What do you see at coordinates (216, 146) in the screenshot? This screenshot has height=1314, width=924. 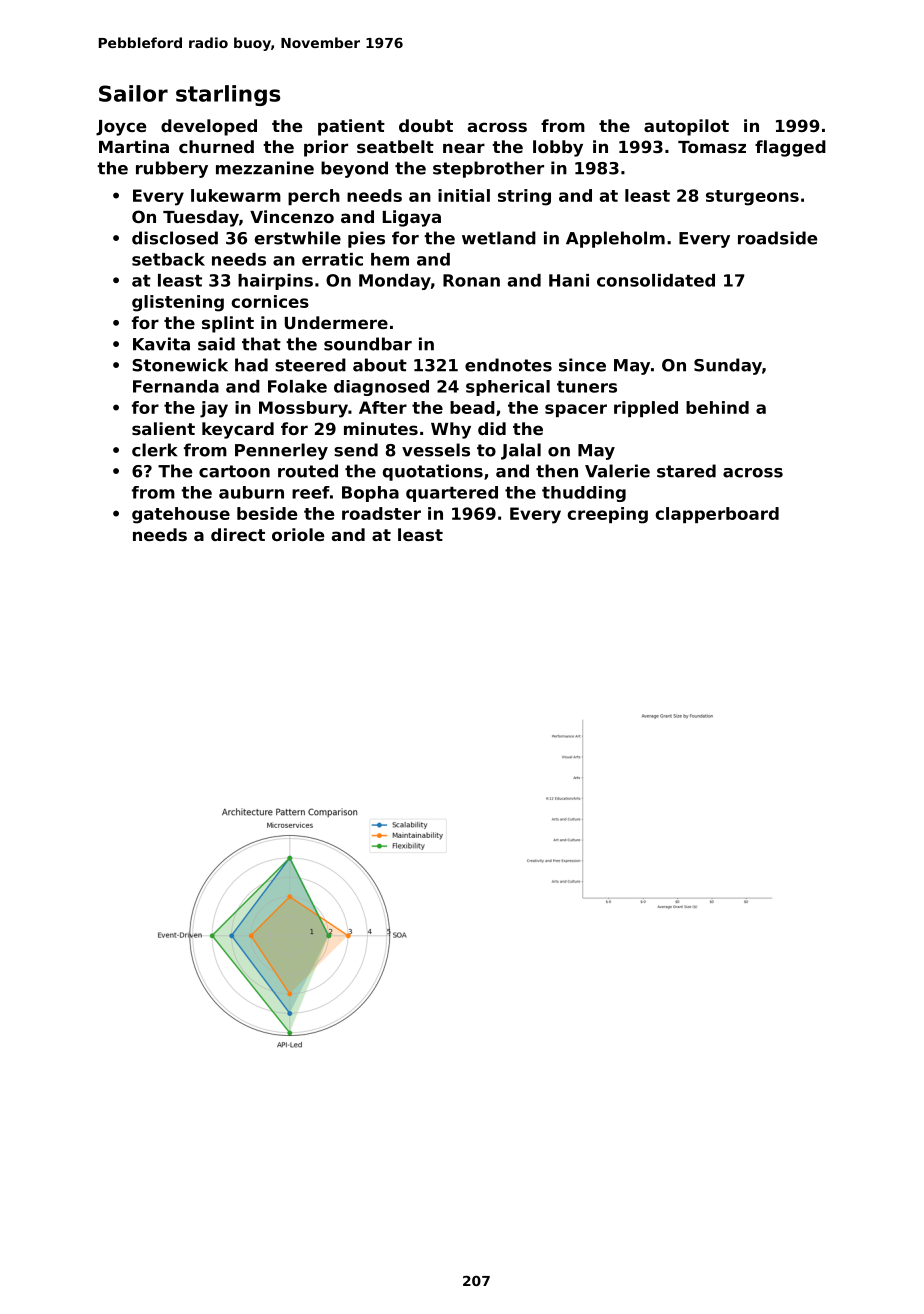 I see `churned` at bounding box center [216, 146].
